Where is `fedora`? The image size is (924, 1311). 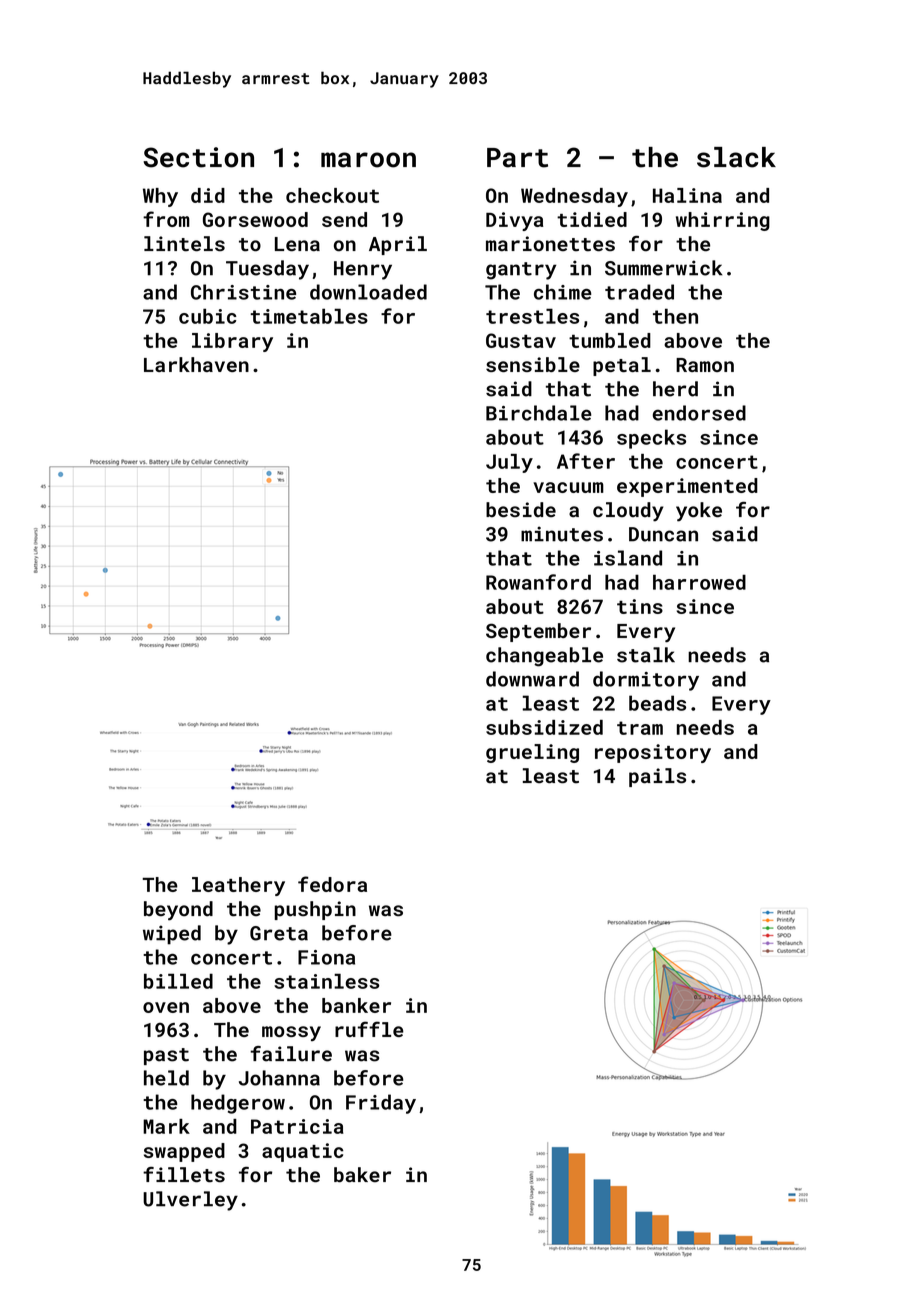
fedora is located at coordinates (332, 884).
